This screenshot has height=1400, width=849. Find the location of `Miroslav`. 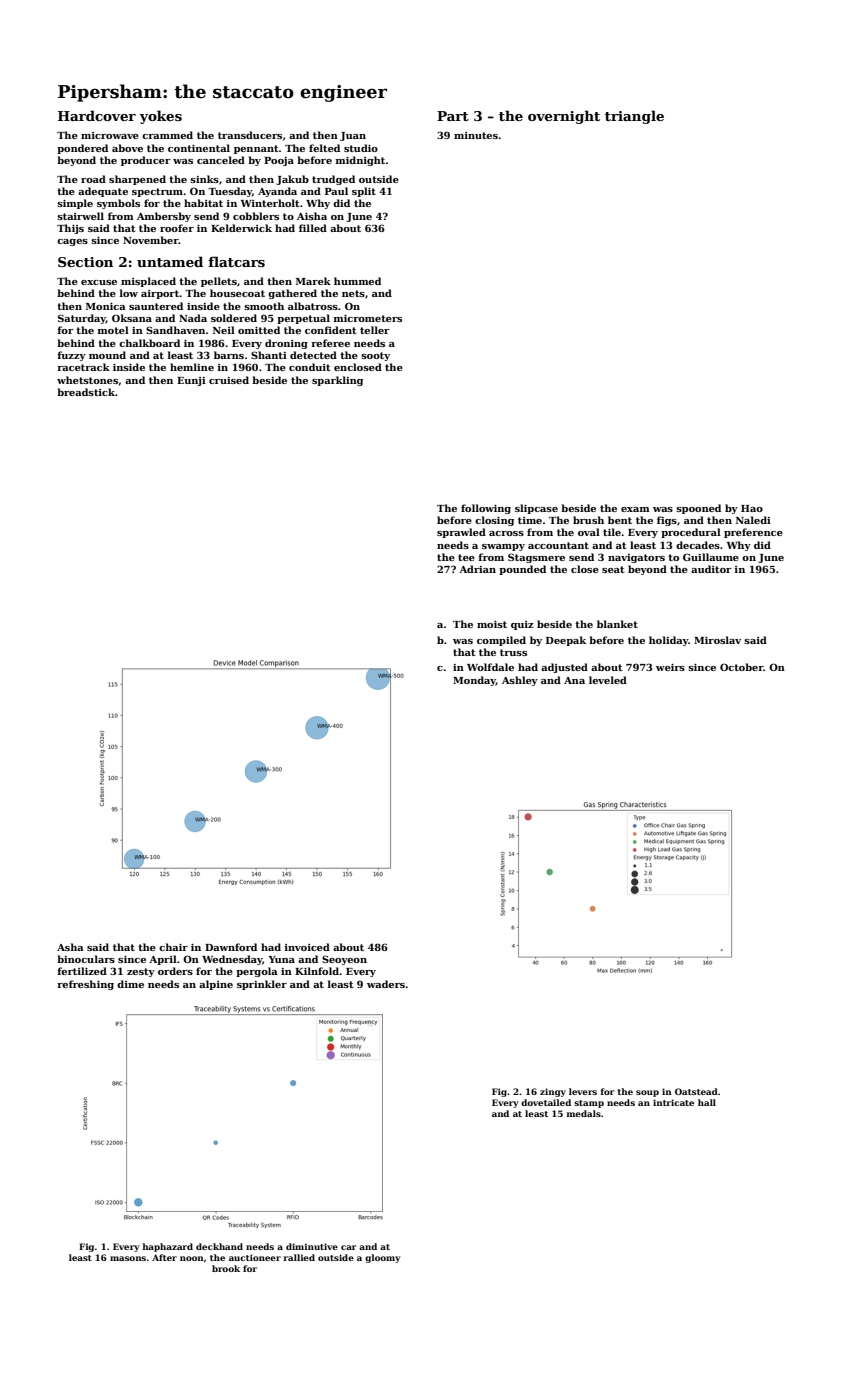

Miroslav is located at coordinates (717, 640).
